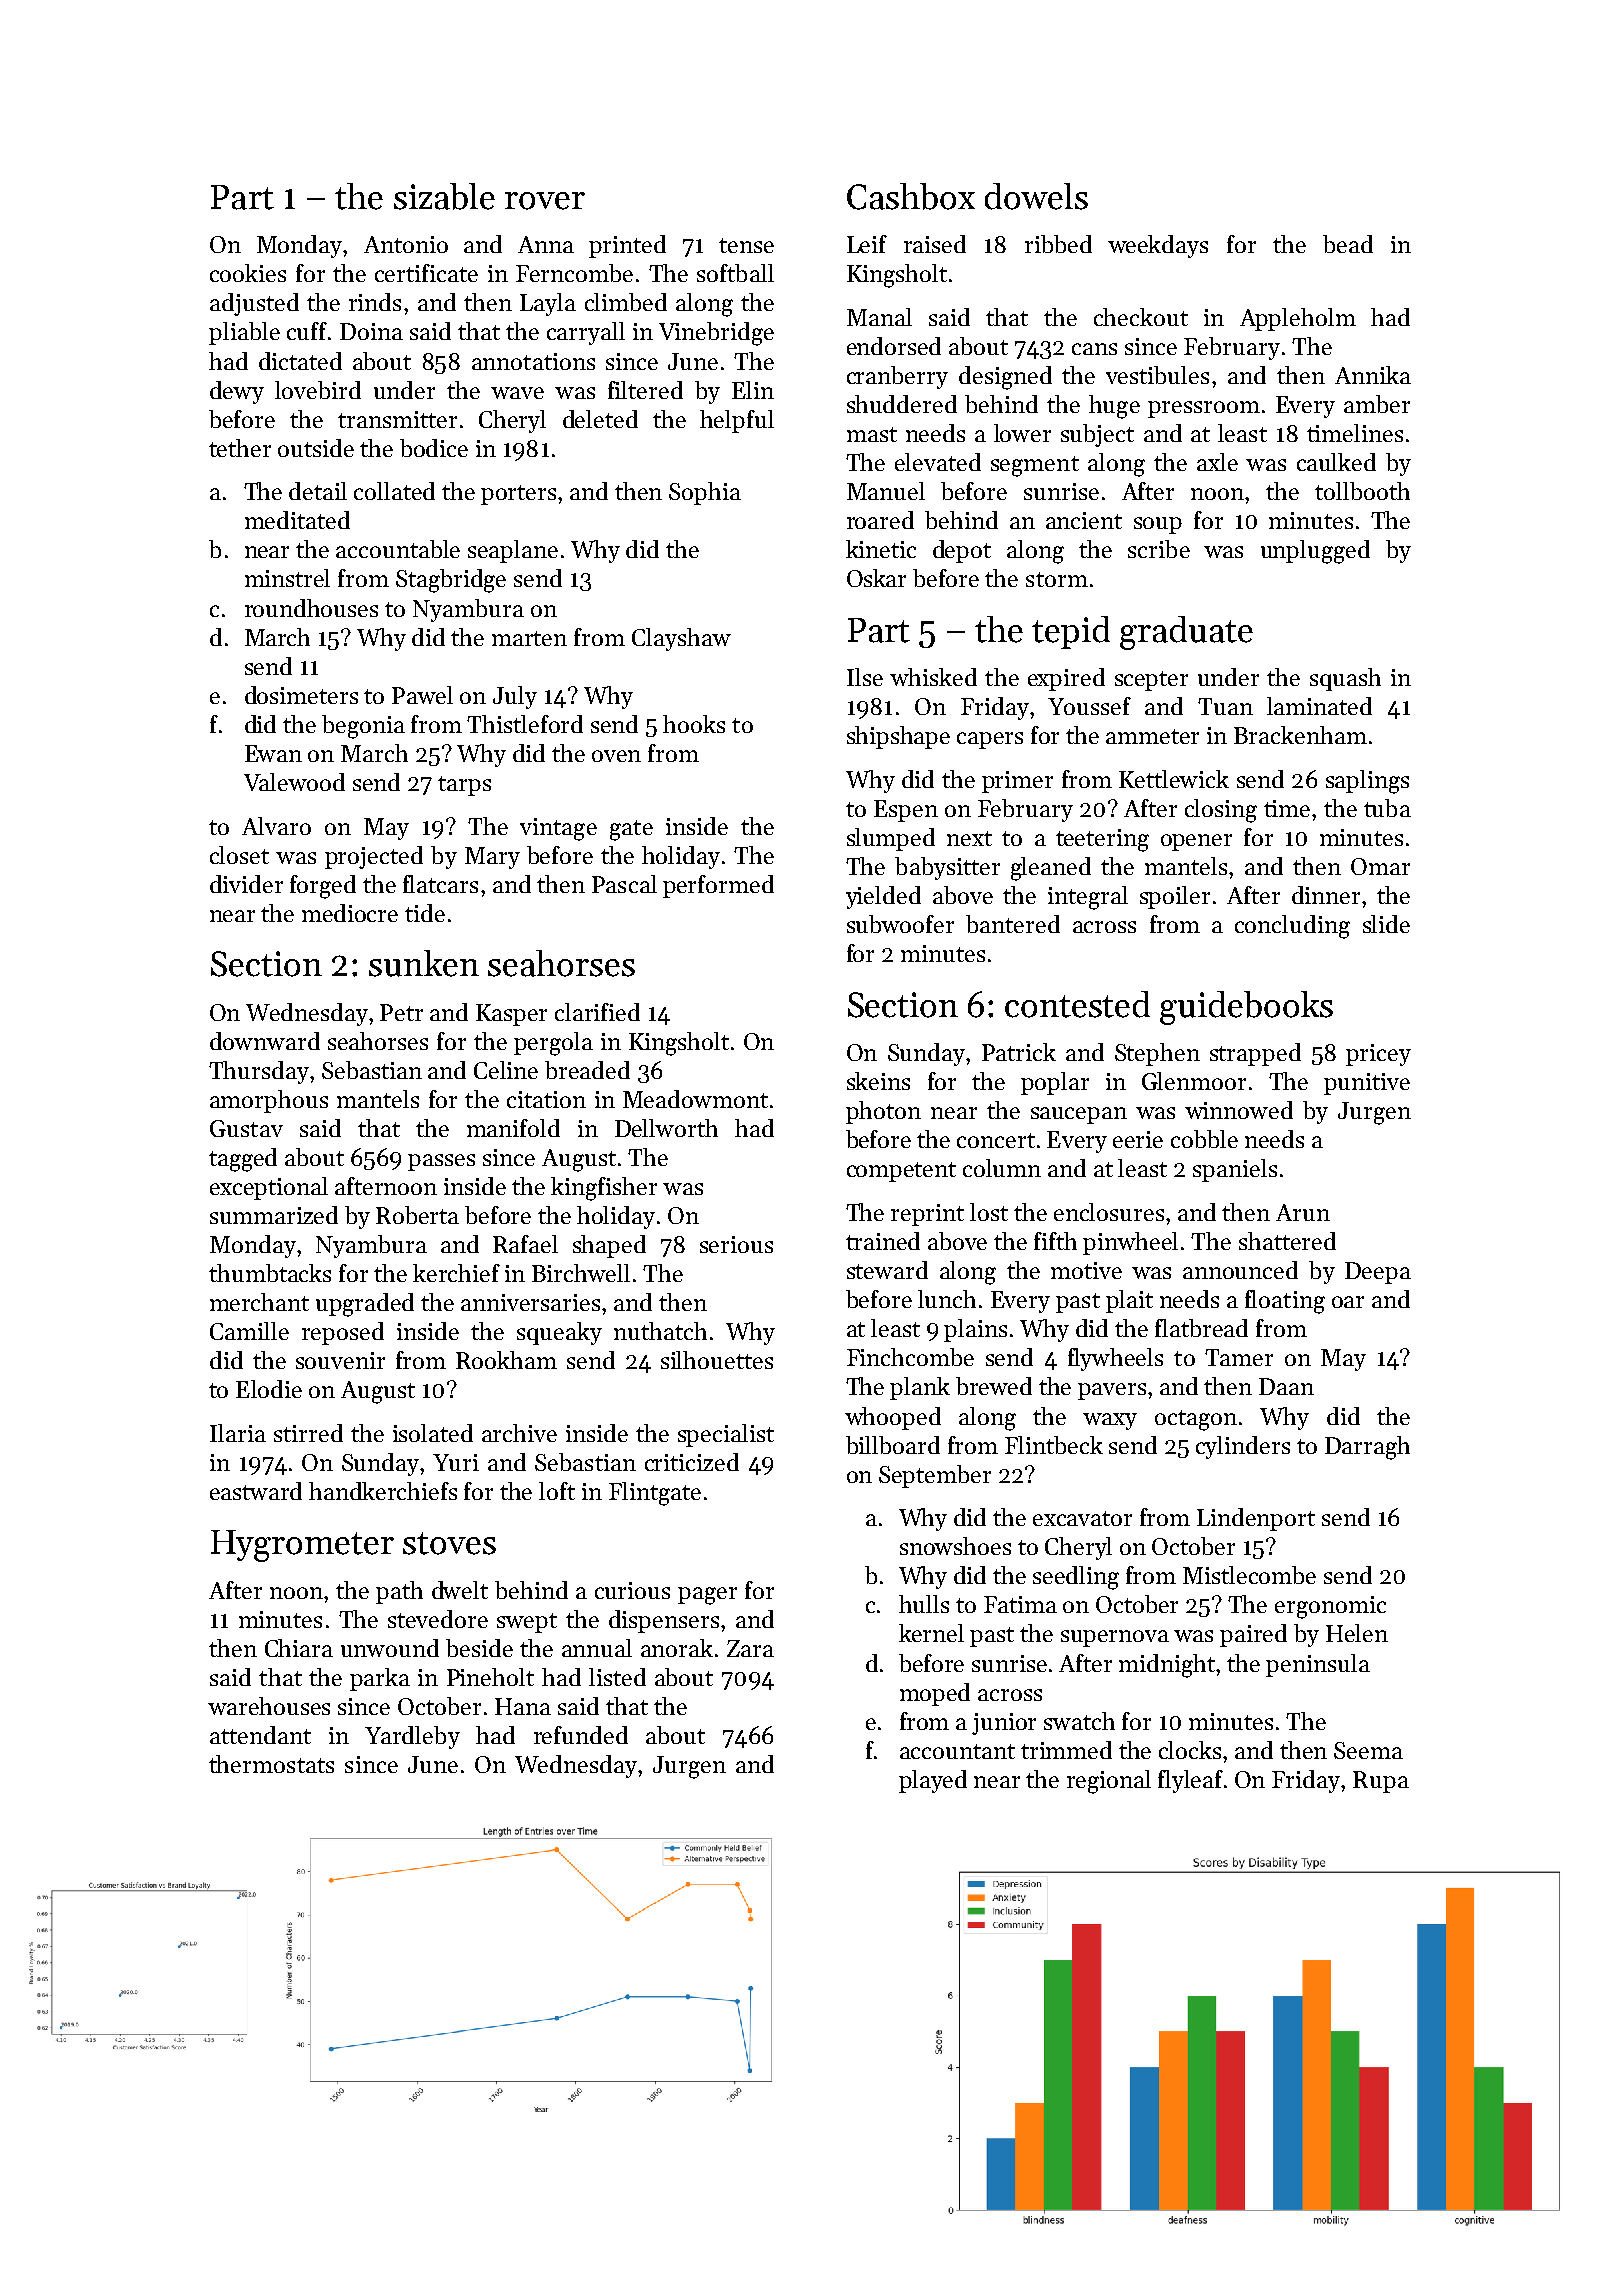  I want to click on tense, so click(746, 245).
